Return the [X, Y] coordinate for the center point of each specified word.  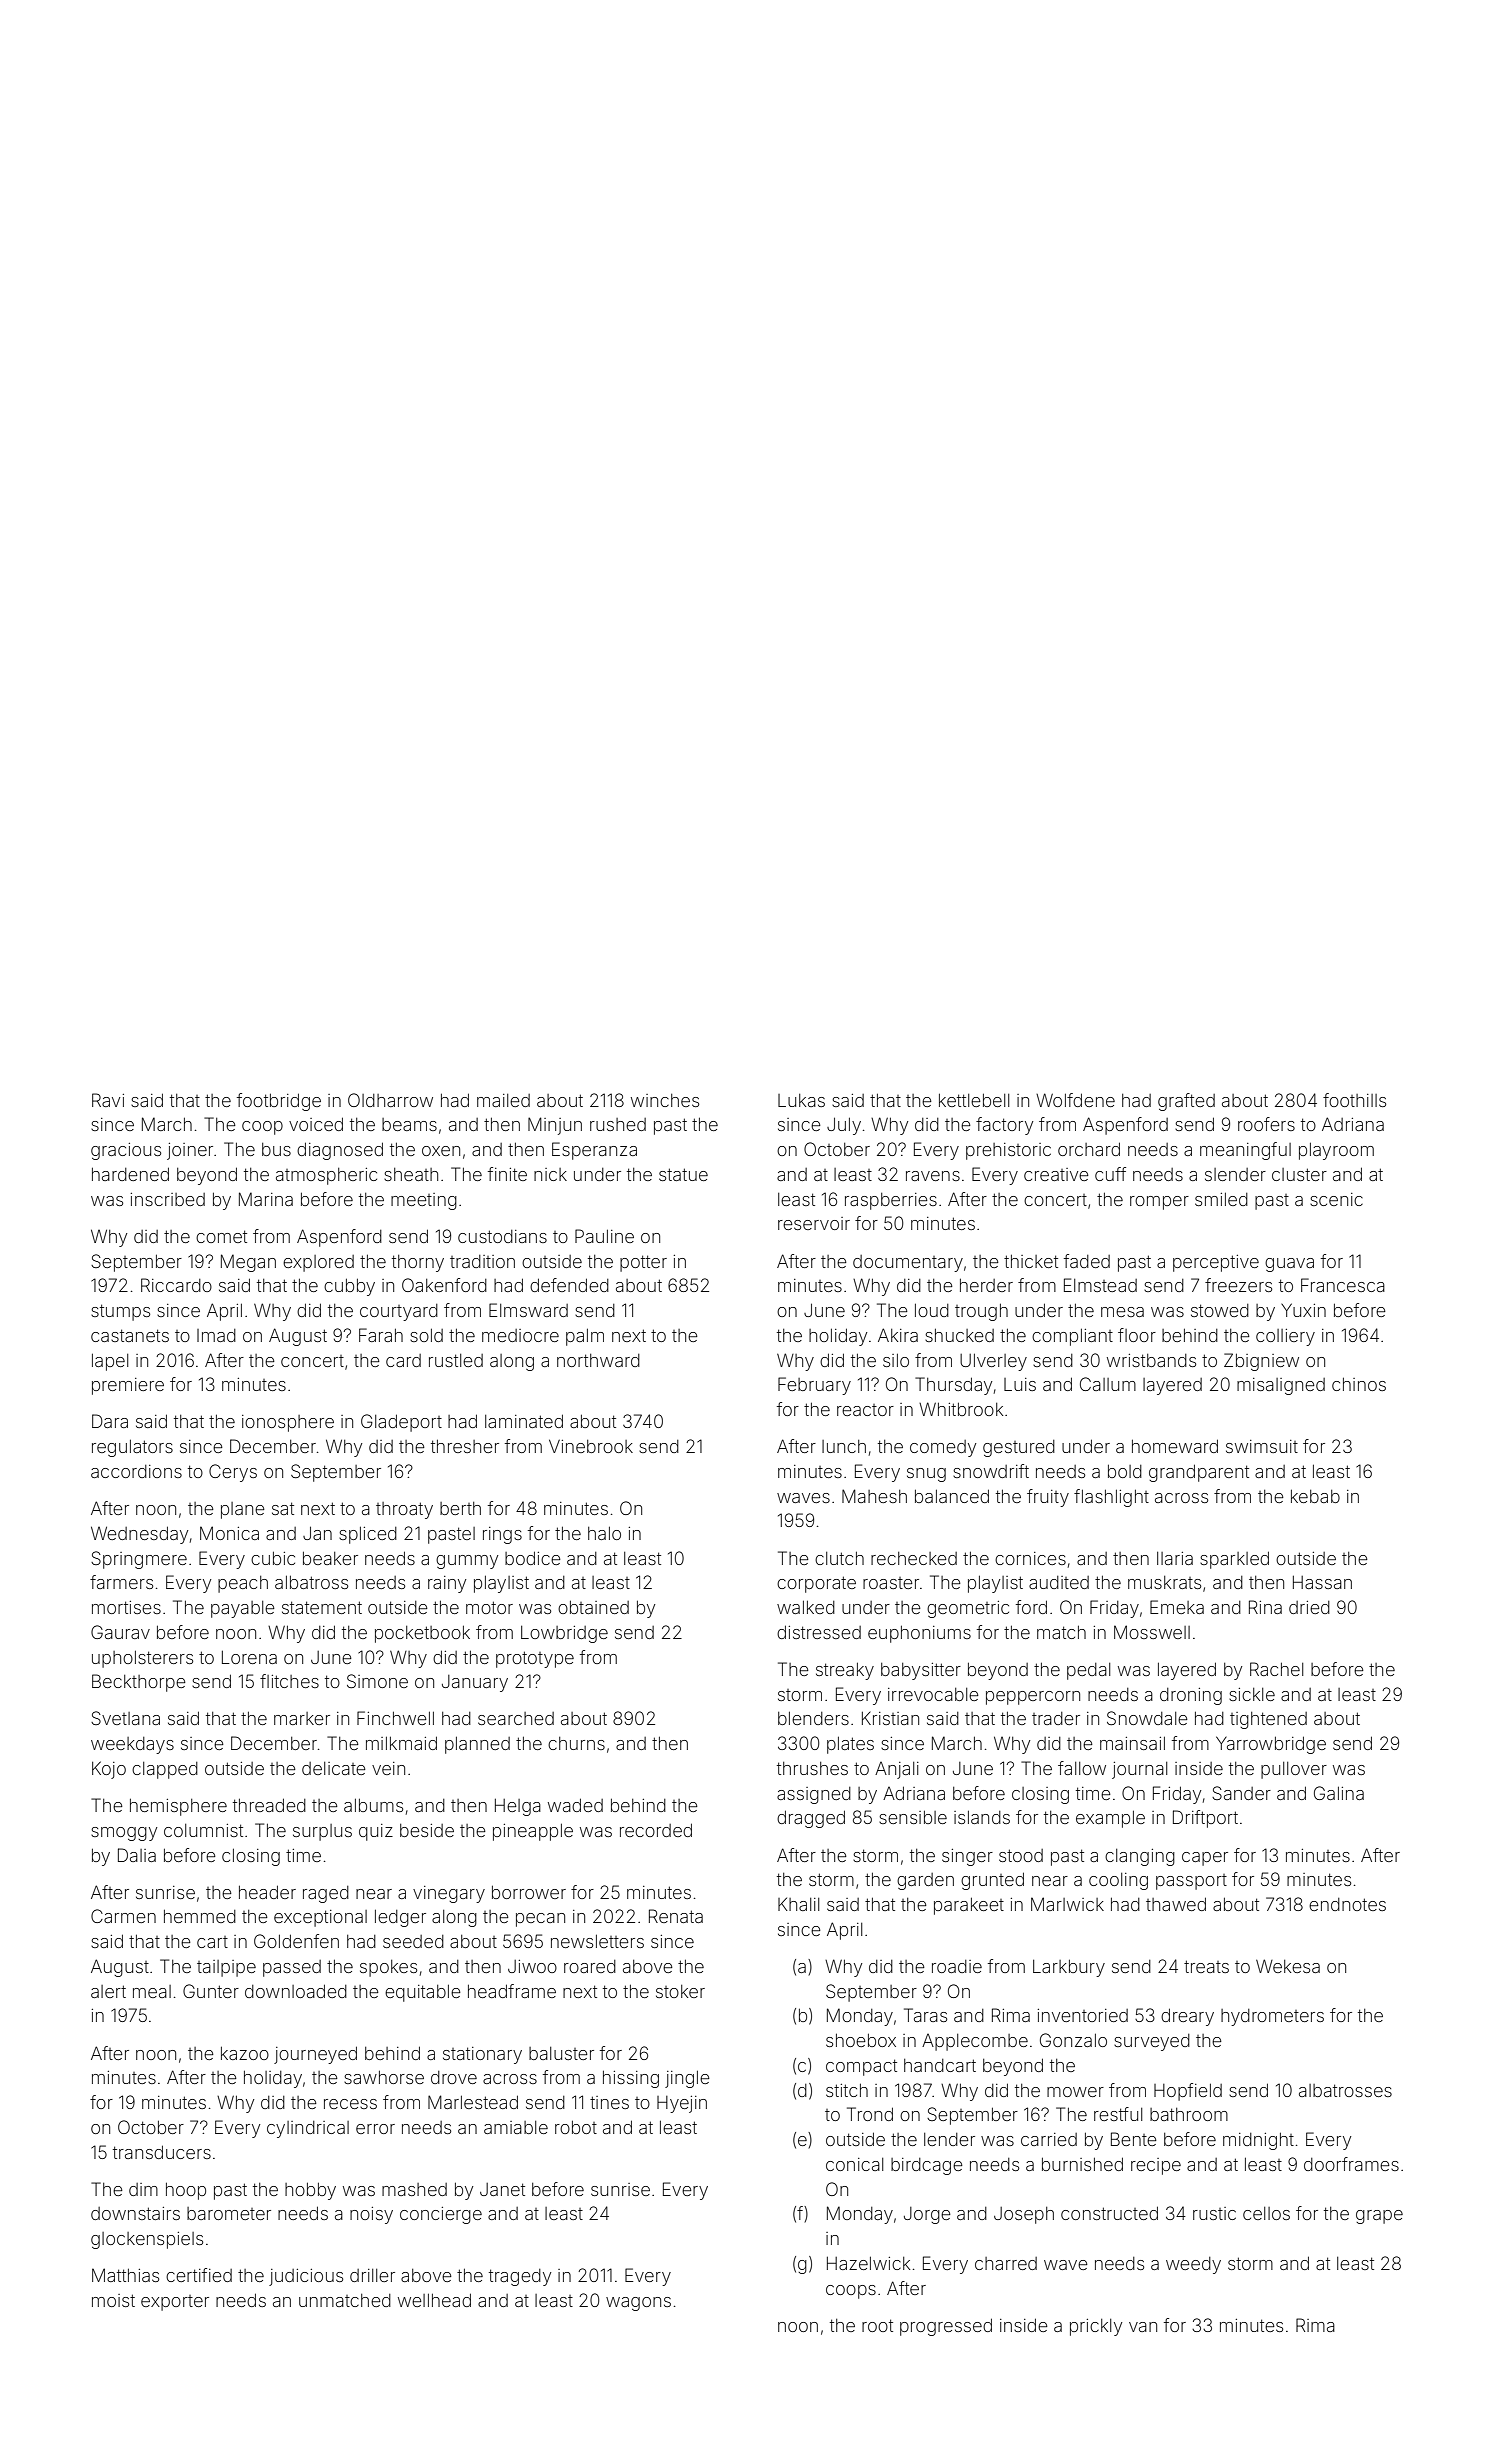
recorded [656, 1830]
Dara [110, 1421]
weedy [1193, 2265]
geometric [968, 1609]
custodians [502, 1236]
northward [598, 1360]
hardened [130, 1174]
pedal [1088, 1671]
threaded [269, 1805]
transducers [162, 2152]
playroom [1336, 1151]
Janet [502, 2189]
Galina [1339, 1793]
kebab [1315, 1496]
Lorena [249, 1657]
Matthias [125, 2275]
